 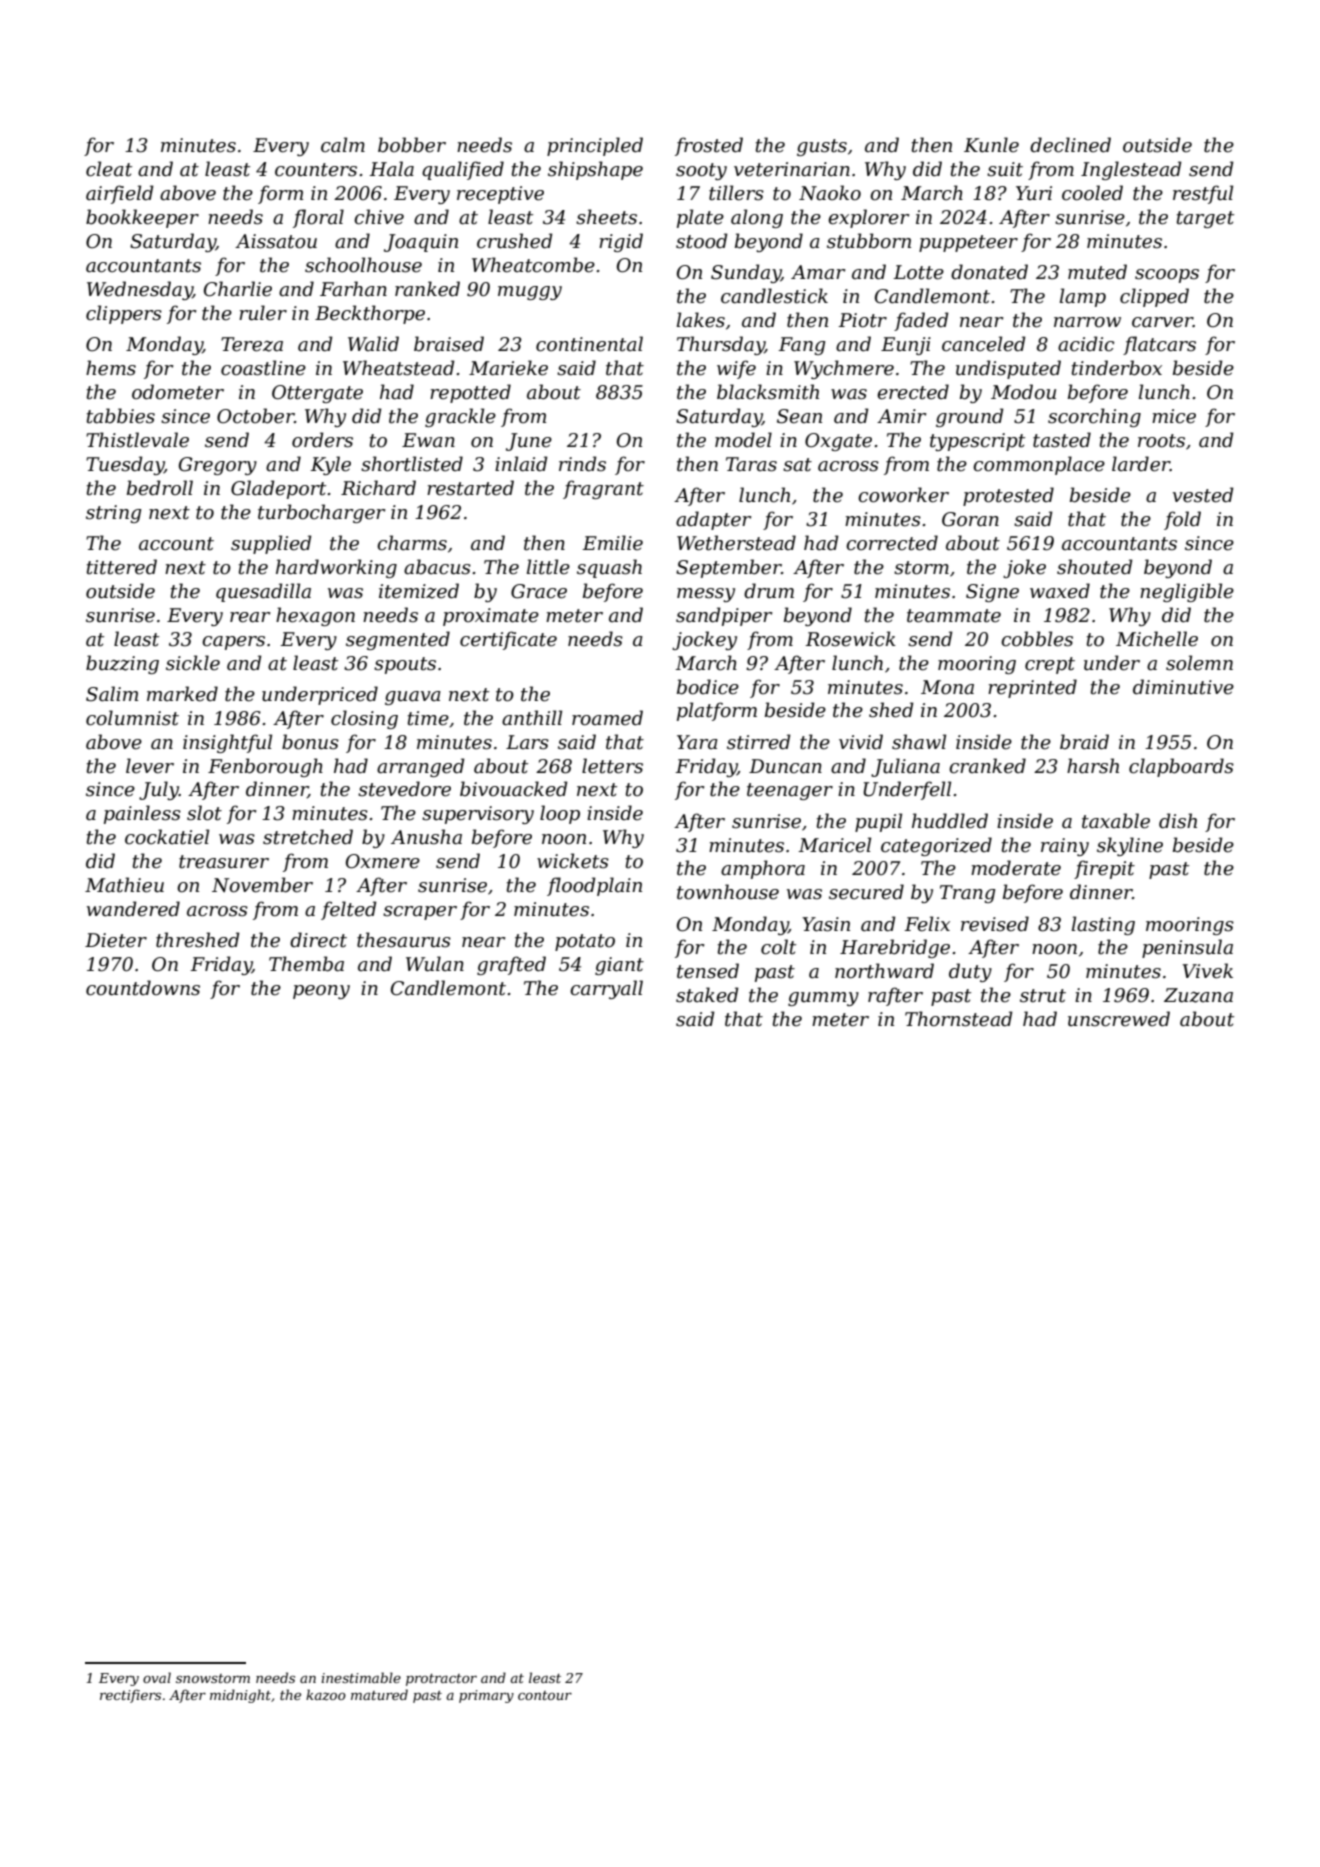 I want to click on inestimable, so click(x=361, y=1677).
